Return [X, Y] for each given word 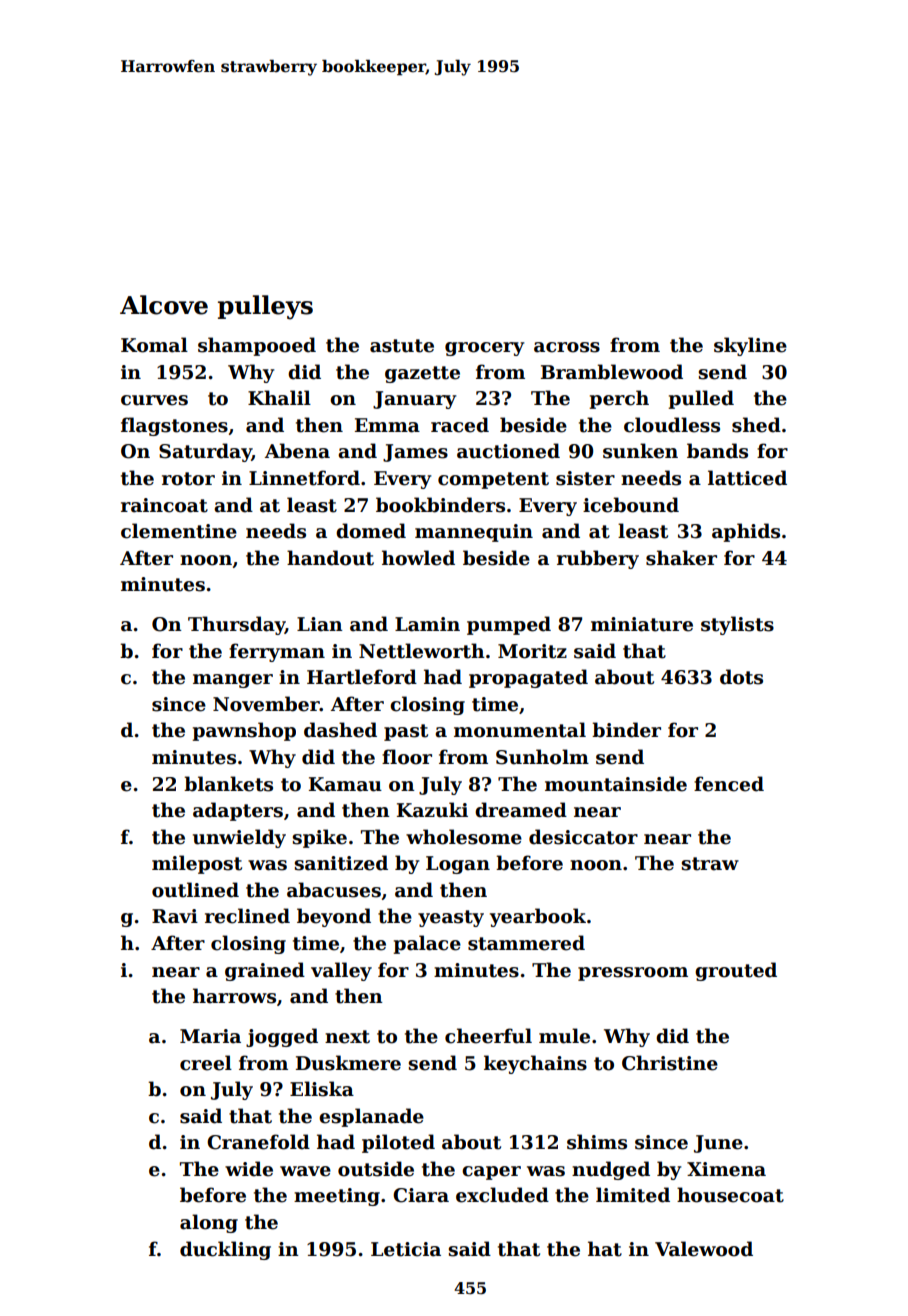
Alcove [164, 305]
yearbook [538, 917]
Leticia [406, 1249]
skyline [750, 346]
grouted [736, 971]
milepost [197, 864]
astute [402, 346]
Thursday [236, 625]
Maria [210, 1036]
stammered [526, 943]
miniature [642, 624]
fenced [729, 784]
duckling [225, 1250]
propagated [528, 678]
